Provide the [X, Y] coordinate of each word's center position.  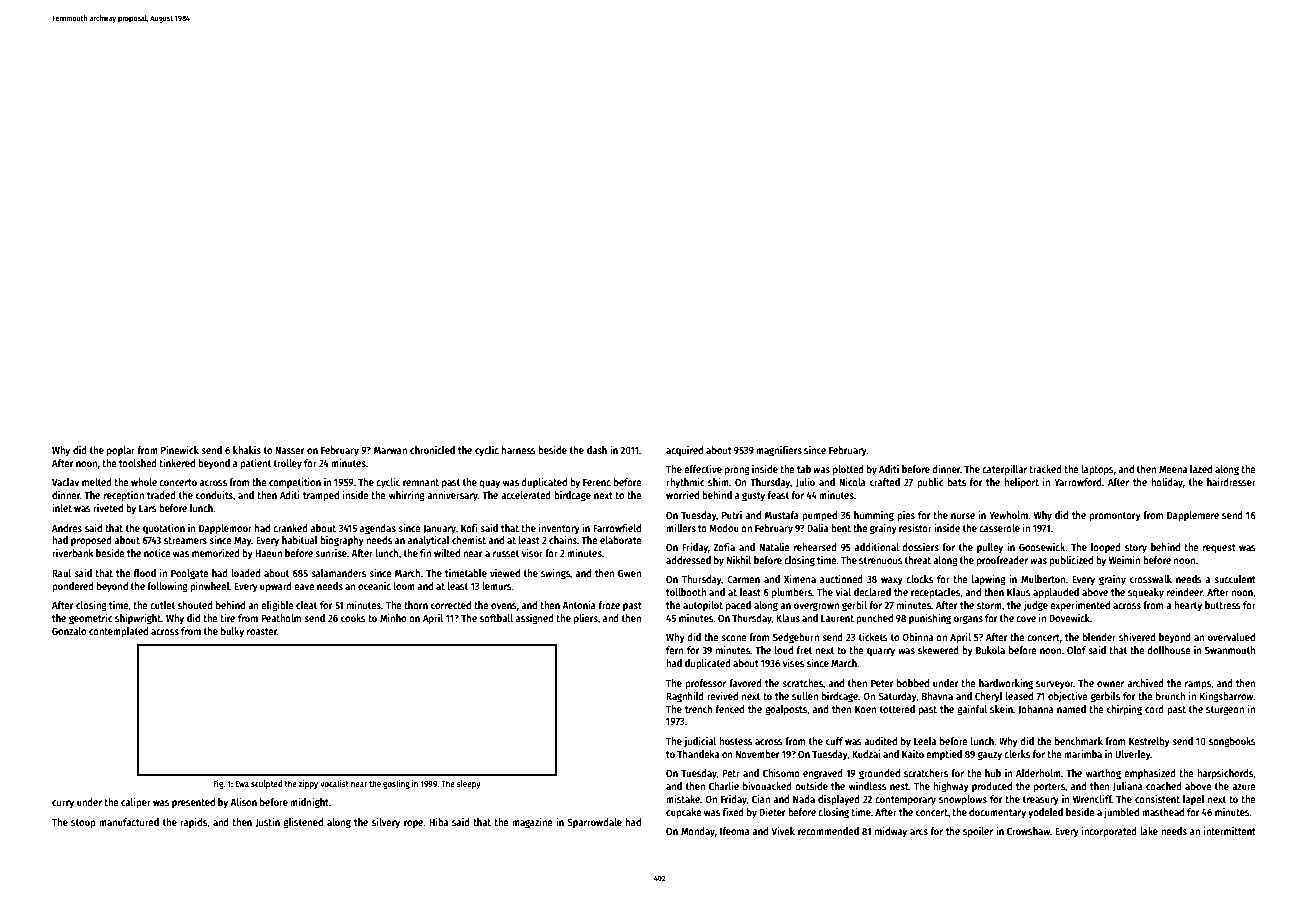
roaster [262, 631]
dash [597, 450]
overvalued [1231, 637]
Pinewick [180, 450]
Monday [698, 832]
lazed [1201, 469]
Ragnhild [685, 697]
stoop [83, 823]
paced [738, 606]
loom [404, 586]
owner [1110, 684]
